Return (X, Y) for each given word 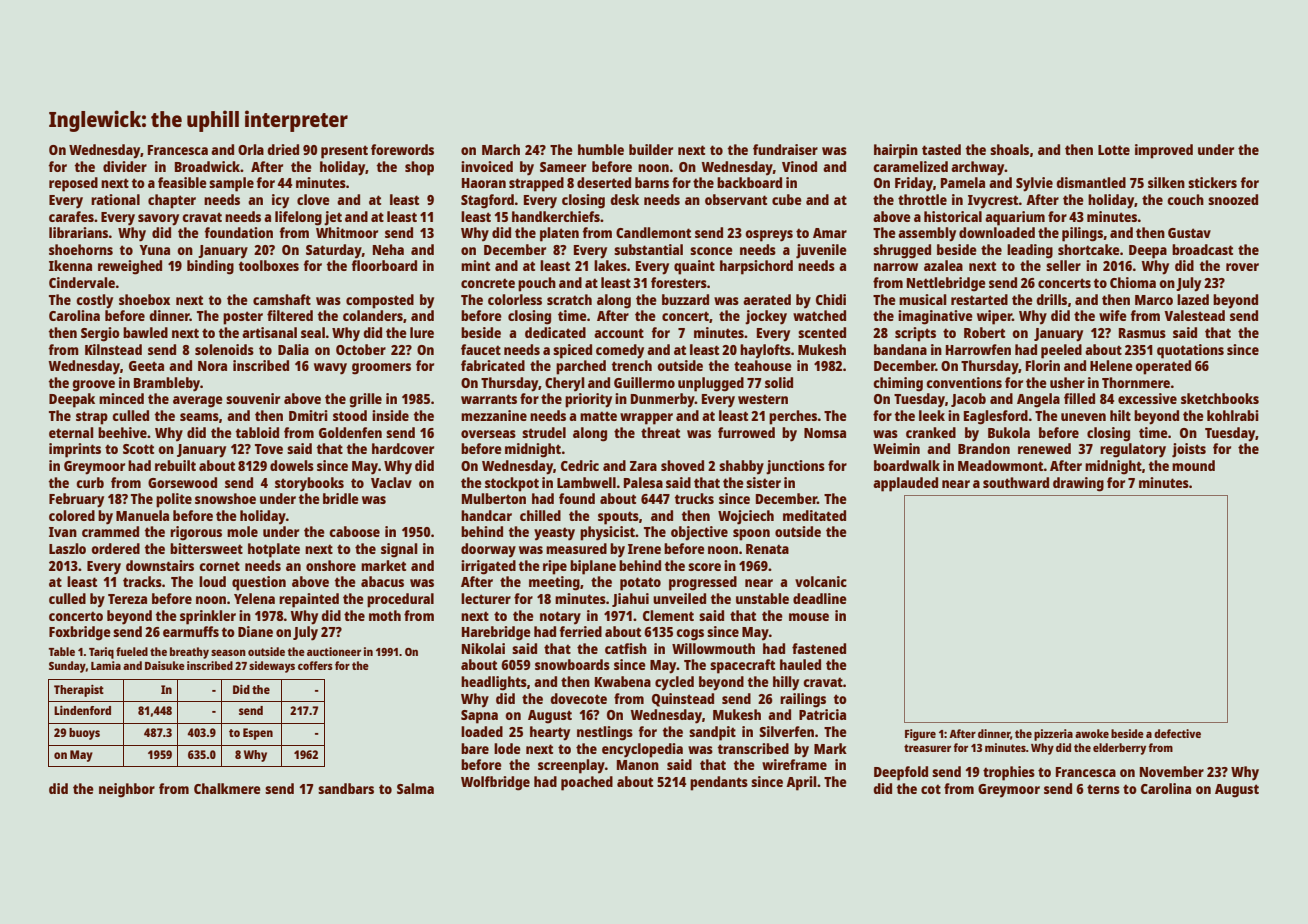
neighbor (127, 790)
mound (1193, 465)
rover (1242, 267)
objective (699, 533)
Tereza (127, 599)
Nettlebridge (946, 284)
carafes (71, 216)
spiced (572, 351)
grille (365, 400)
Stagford (487, 201)
